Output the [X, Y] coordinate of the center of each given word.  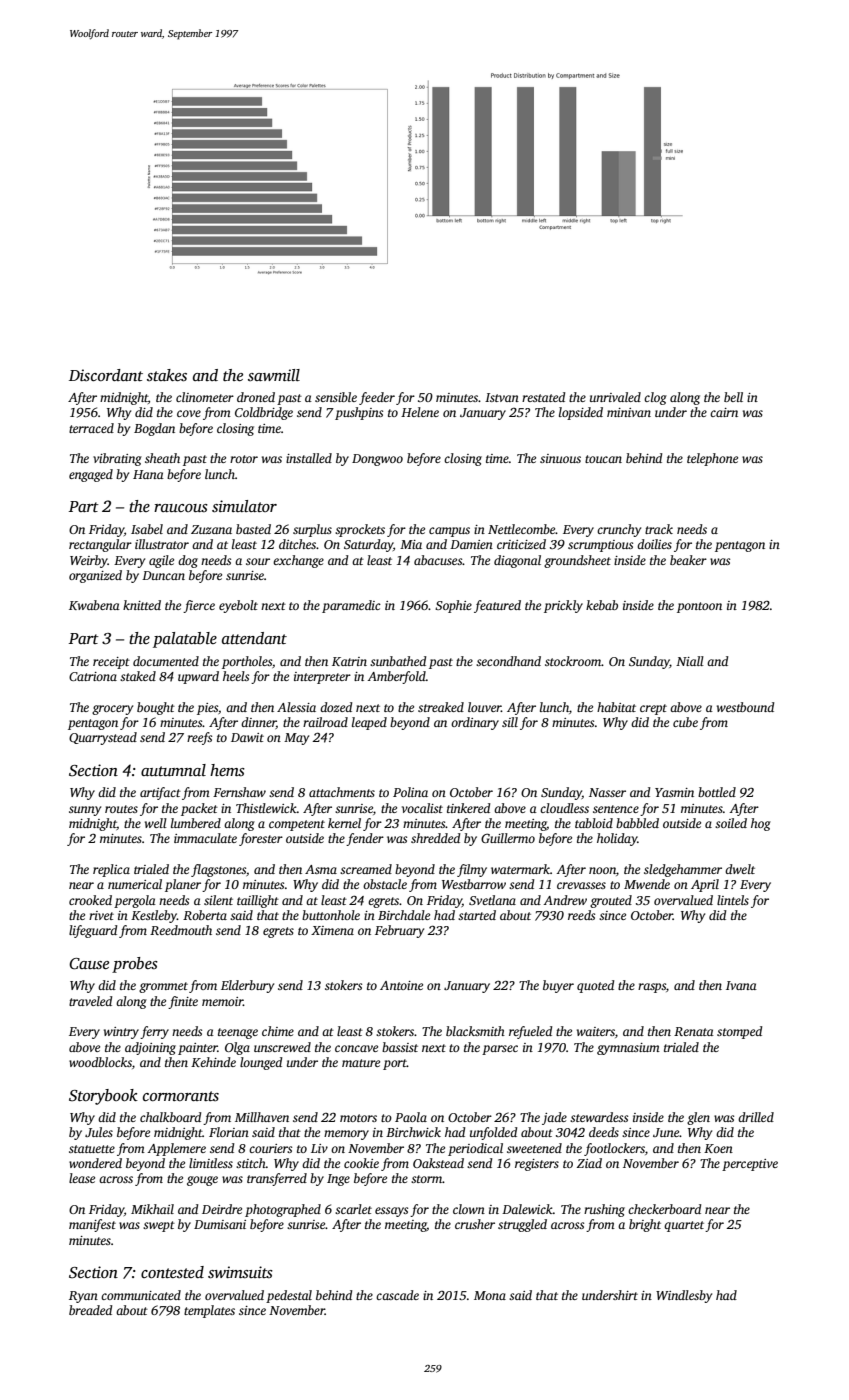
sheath [162, 458]
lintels [733, 900]
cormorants [181, 1096]
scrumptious [600, 546]
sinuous [560, 458]
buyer [558, 986]
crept [653, 709]
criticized [521, 544]
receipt [111, 663]
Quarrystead [103, 738]
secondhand [508, 661]
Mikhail [152, 1209]
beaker [688, 560]
